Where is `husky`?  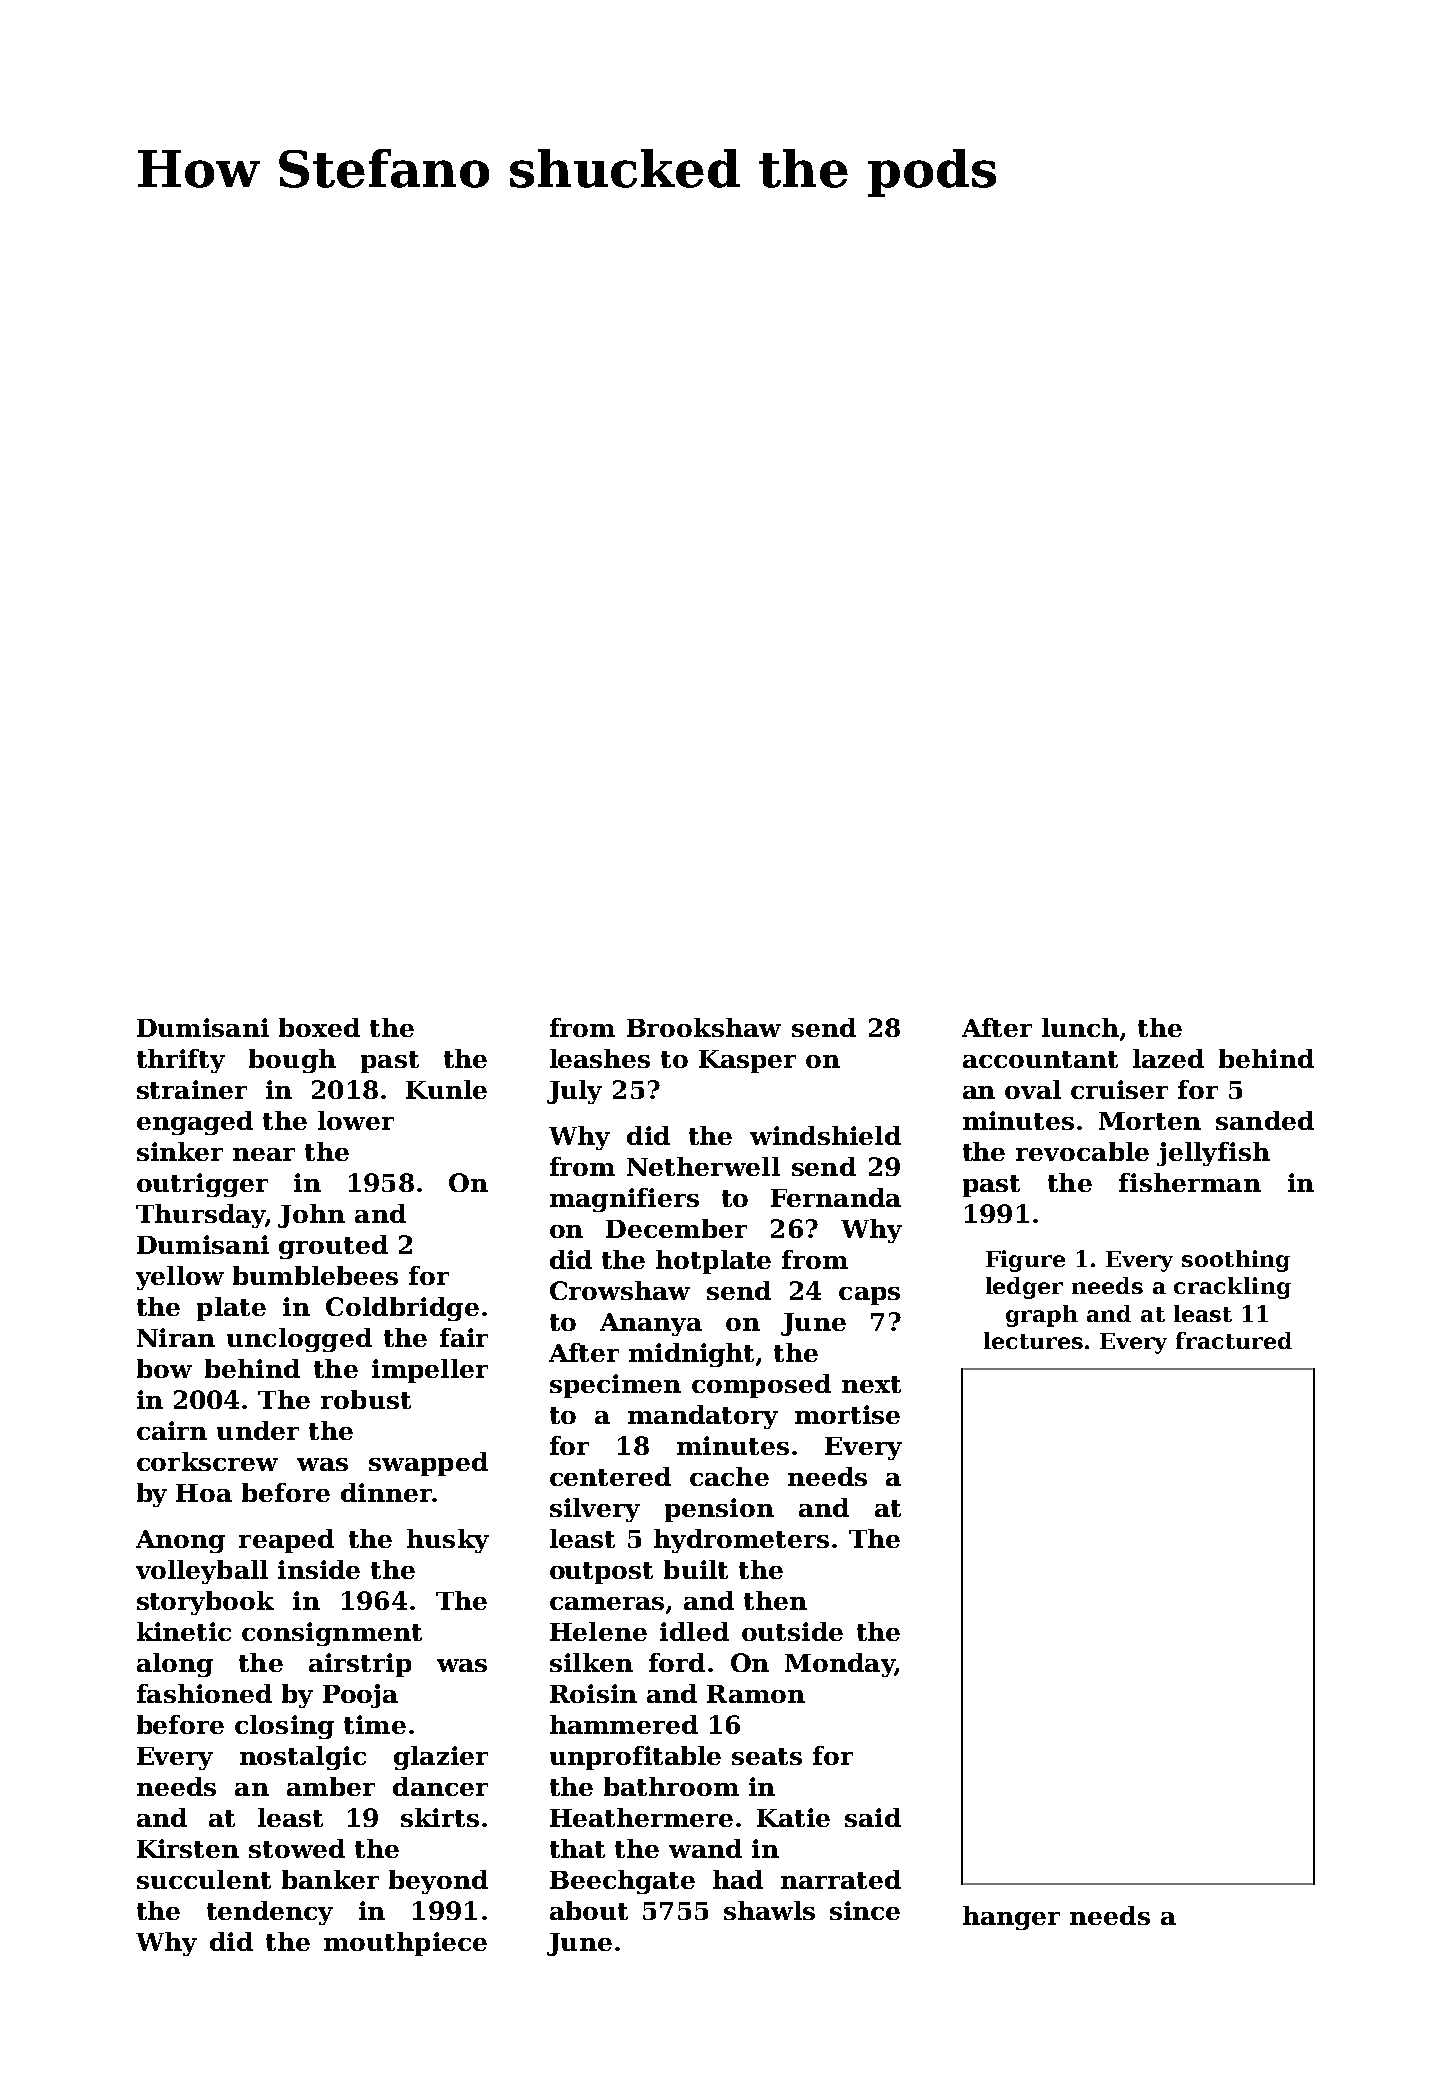
husky is located at coordinates (448, 1541).
